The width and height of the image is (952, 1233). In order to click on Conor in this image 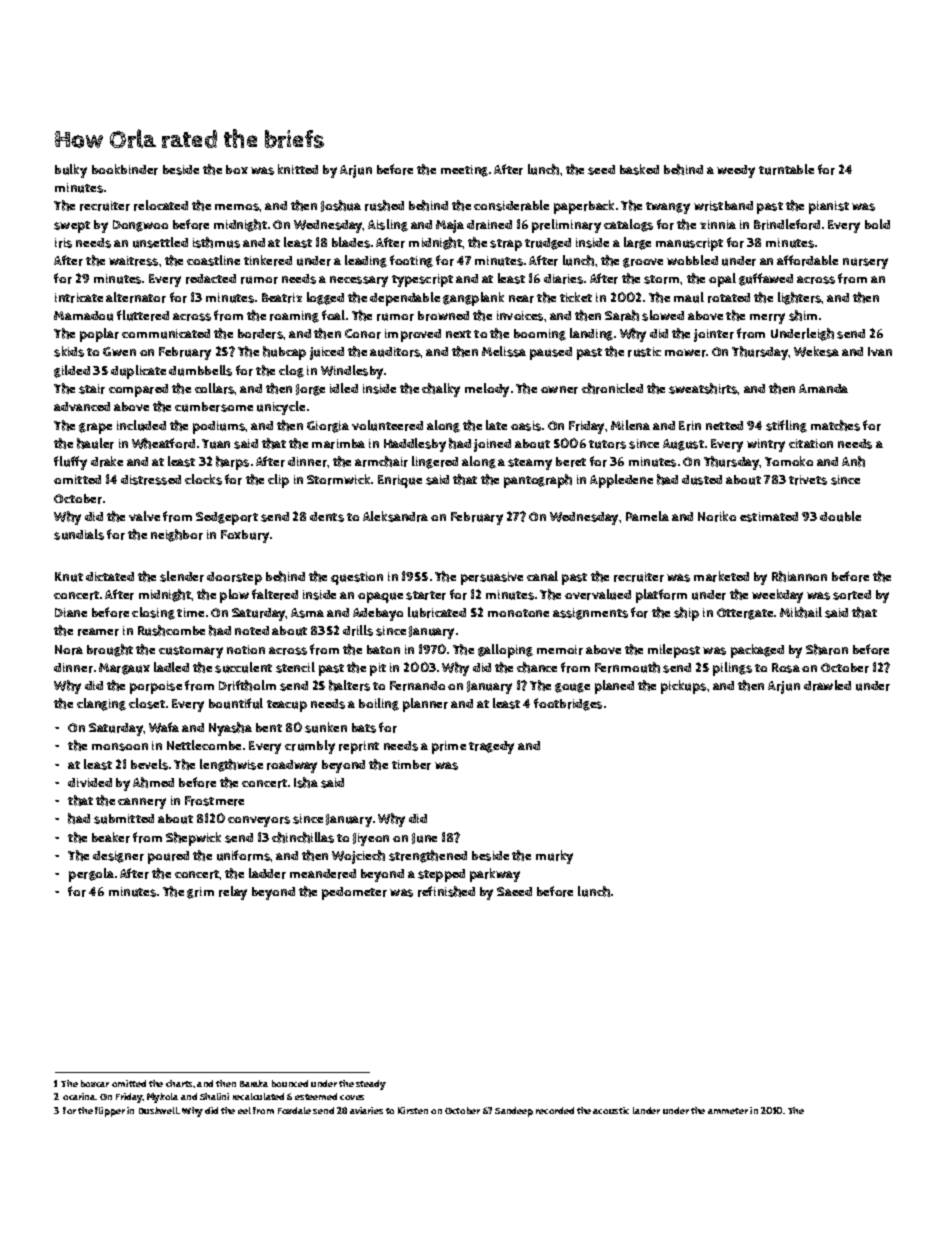, I will do `click(363, 334)`.
